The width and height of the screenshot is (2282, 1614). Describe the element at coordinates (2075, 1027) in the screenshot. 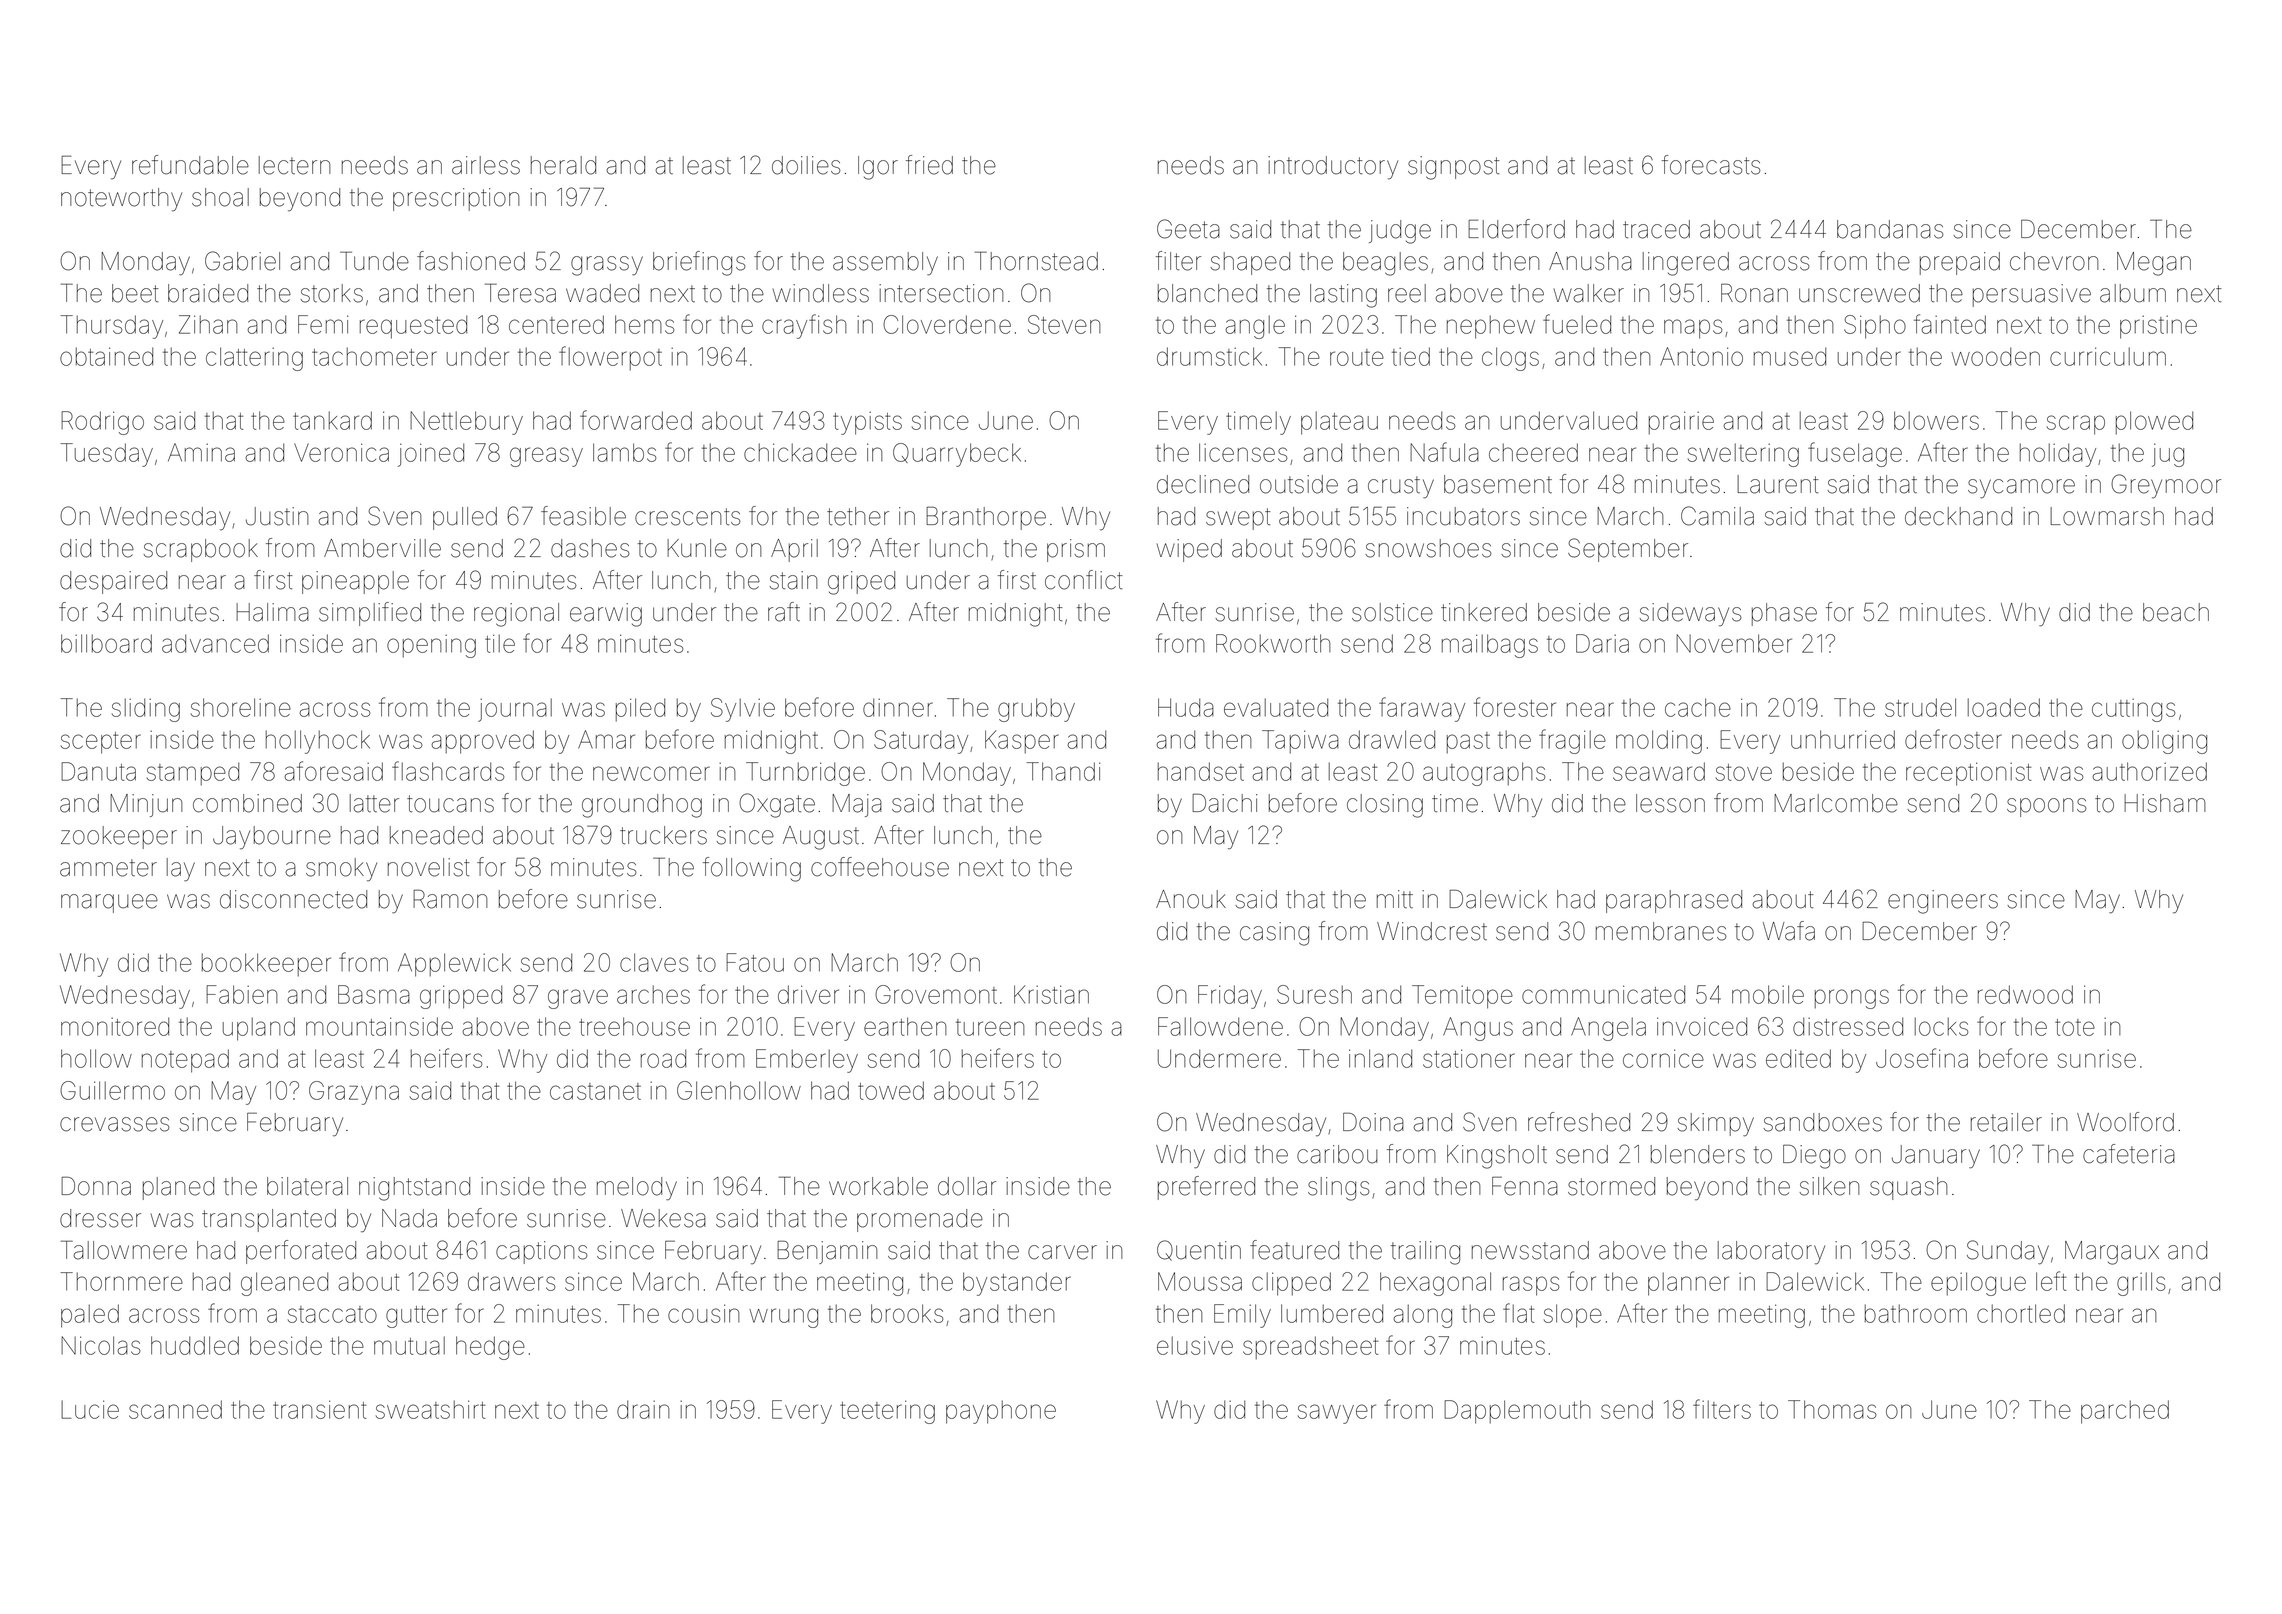

I see `tote` at that location.
